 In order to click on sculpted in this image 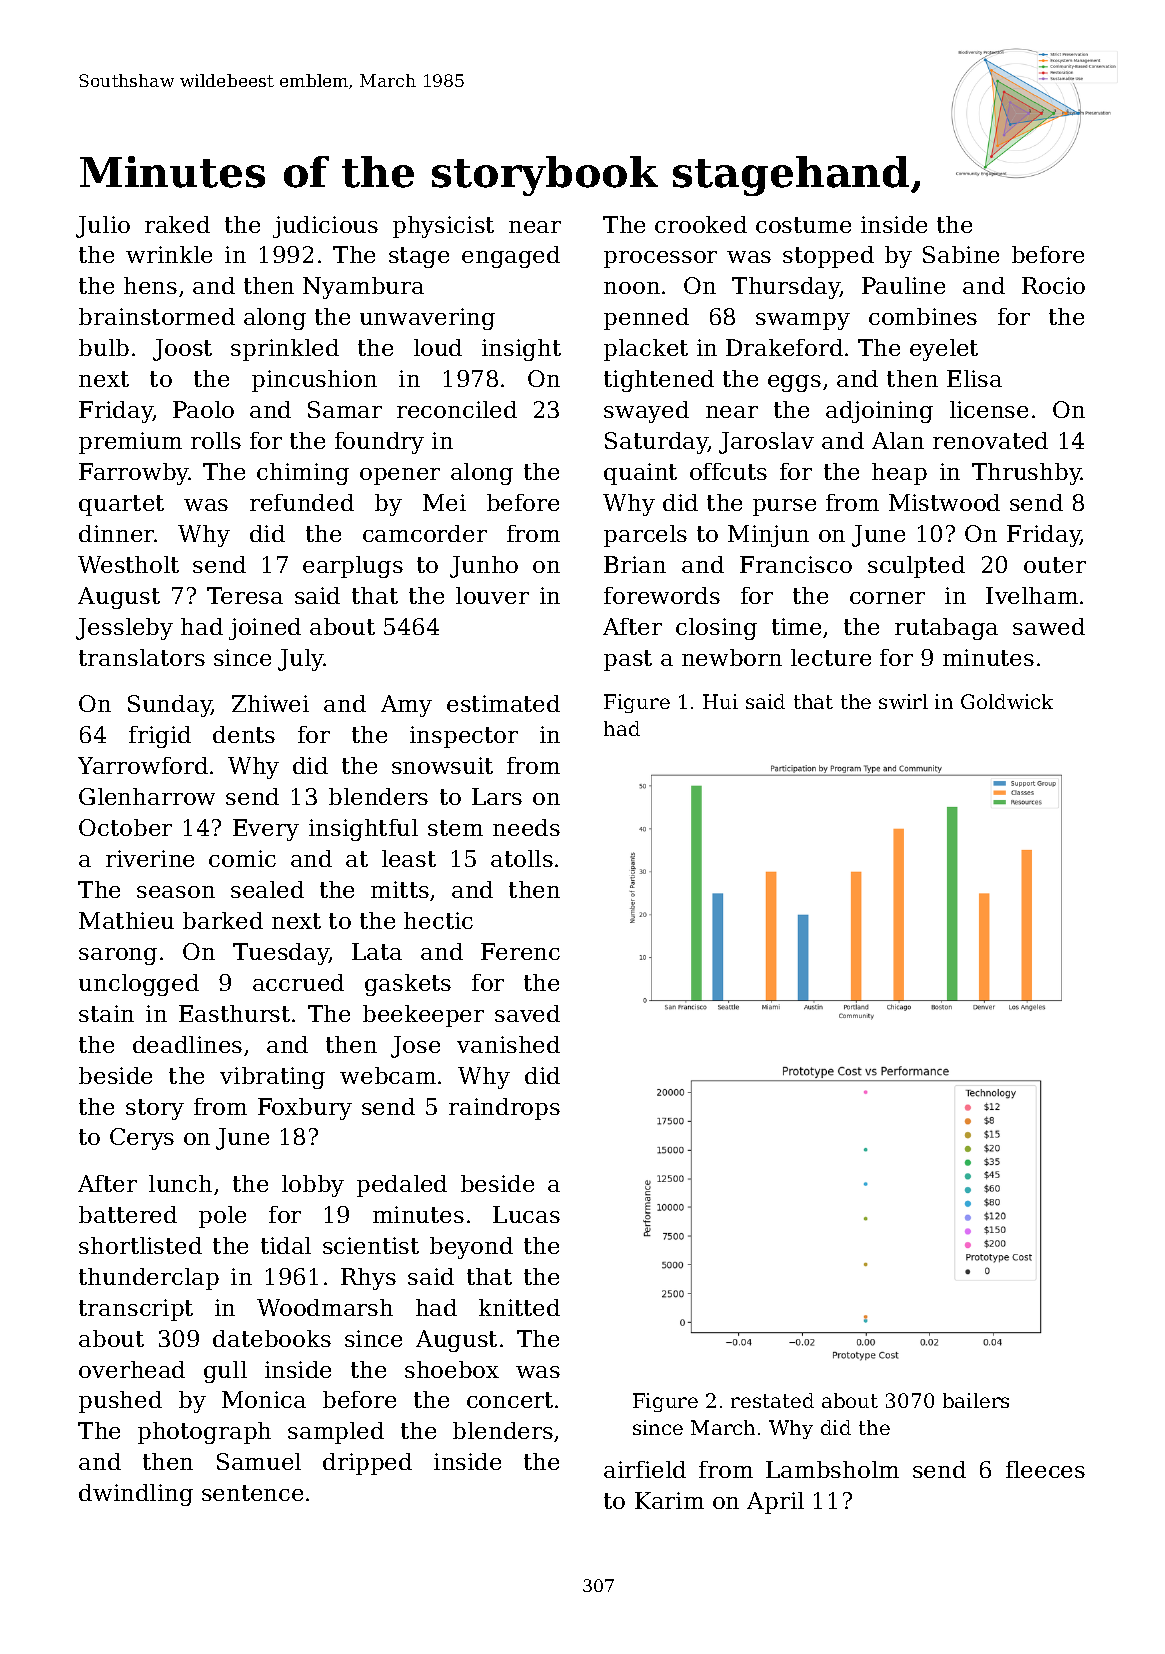, I will do `click(916, 567)`.
